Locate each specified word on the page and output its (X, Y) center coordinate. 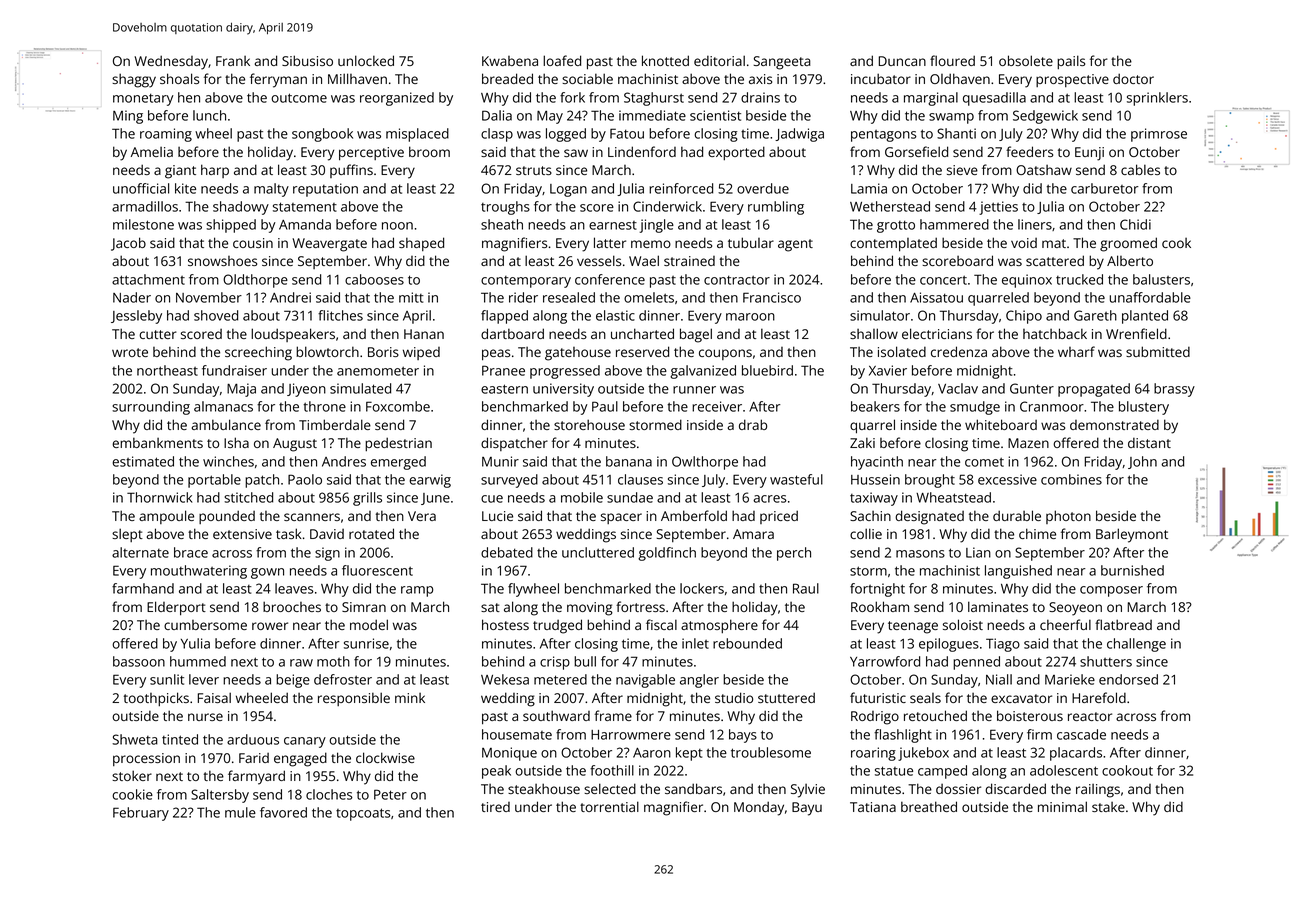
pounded (227, 517)
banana (629, 461)
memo (651, 244)
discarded (1015, 788)
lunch (209, 115)
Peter (390, 794)
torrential (609, 806)
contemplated (893, 244)
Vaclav (958, 388)
